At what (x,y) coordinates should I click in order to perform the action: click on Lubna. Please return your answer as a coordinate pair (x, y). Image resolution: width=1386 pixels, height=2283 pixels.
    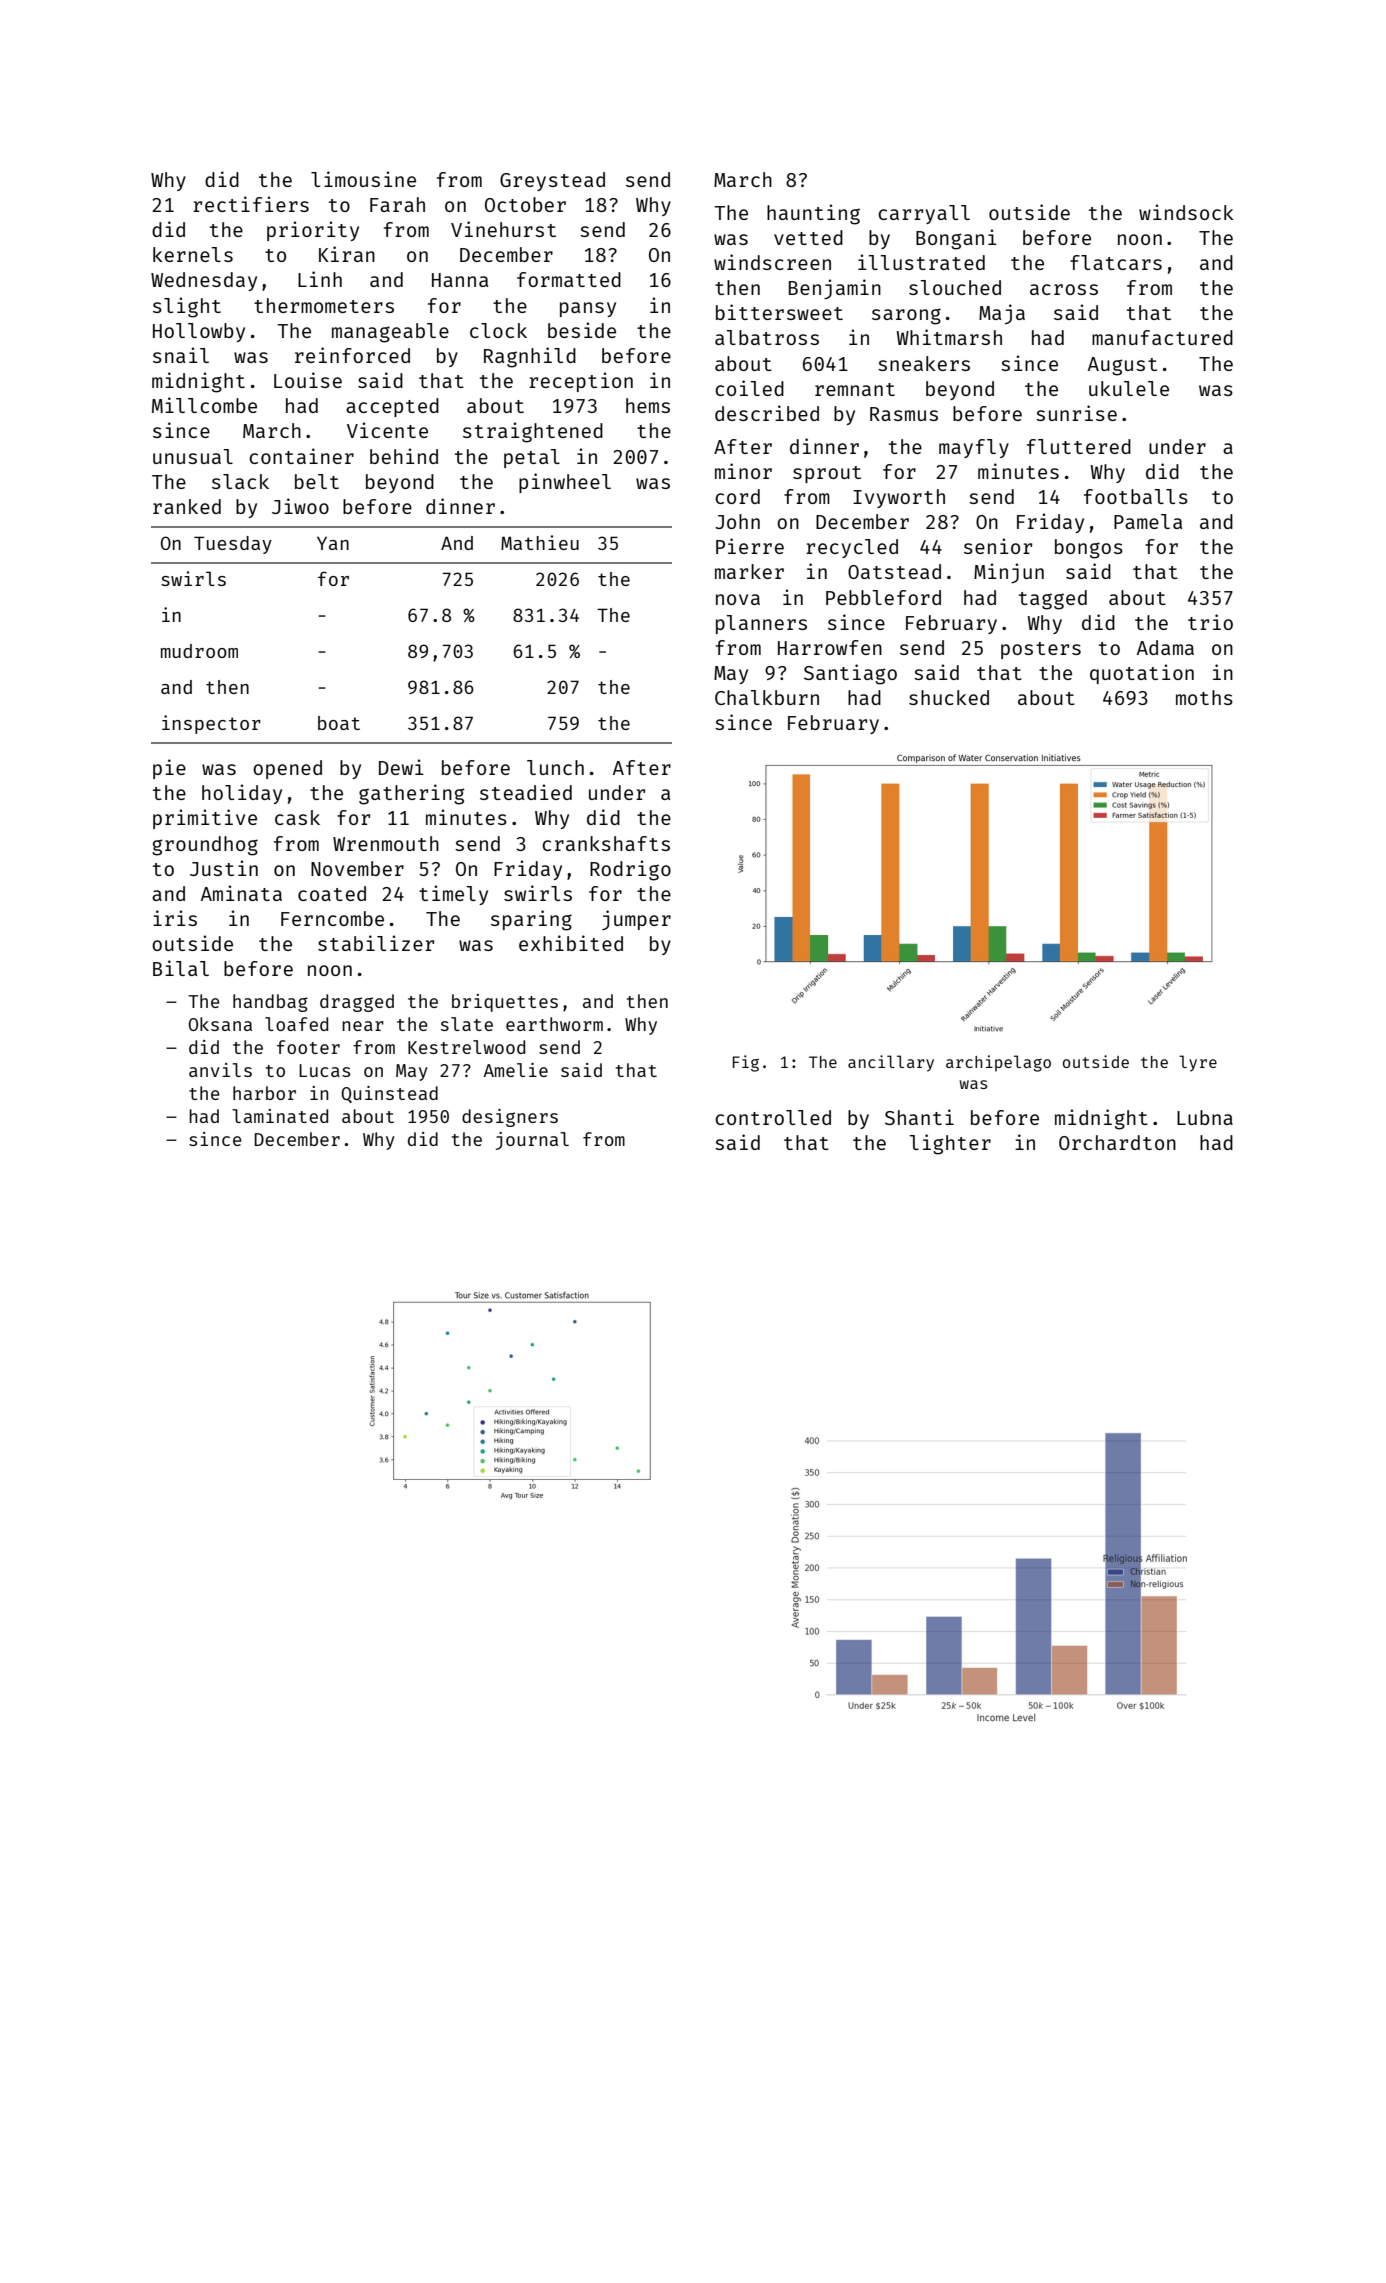
    Looking at the image, I should click on (1205, 1117).
